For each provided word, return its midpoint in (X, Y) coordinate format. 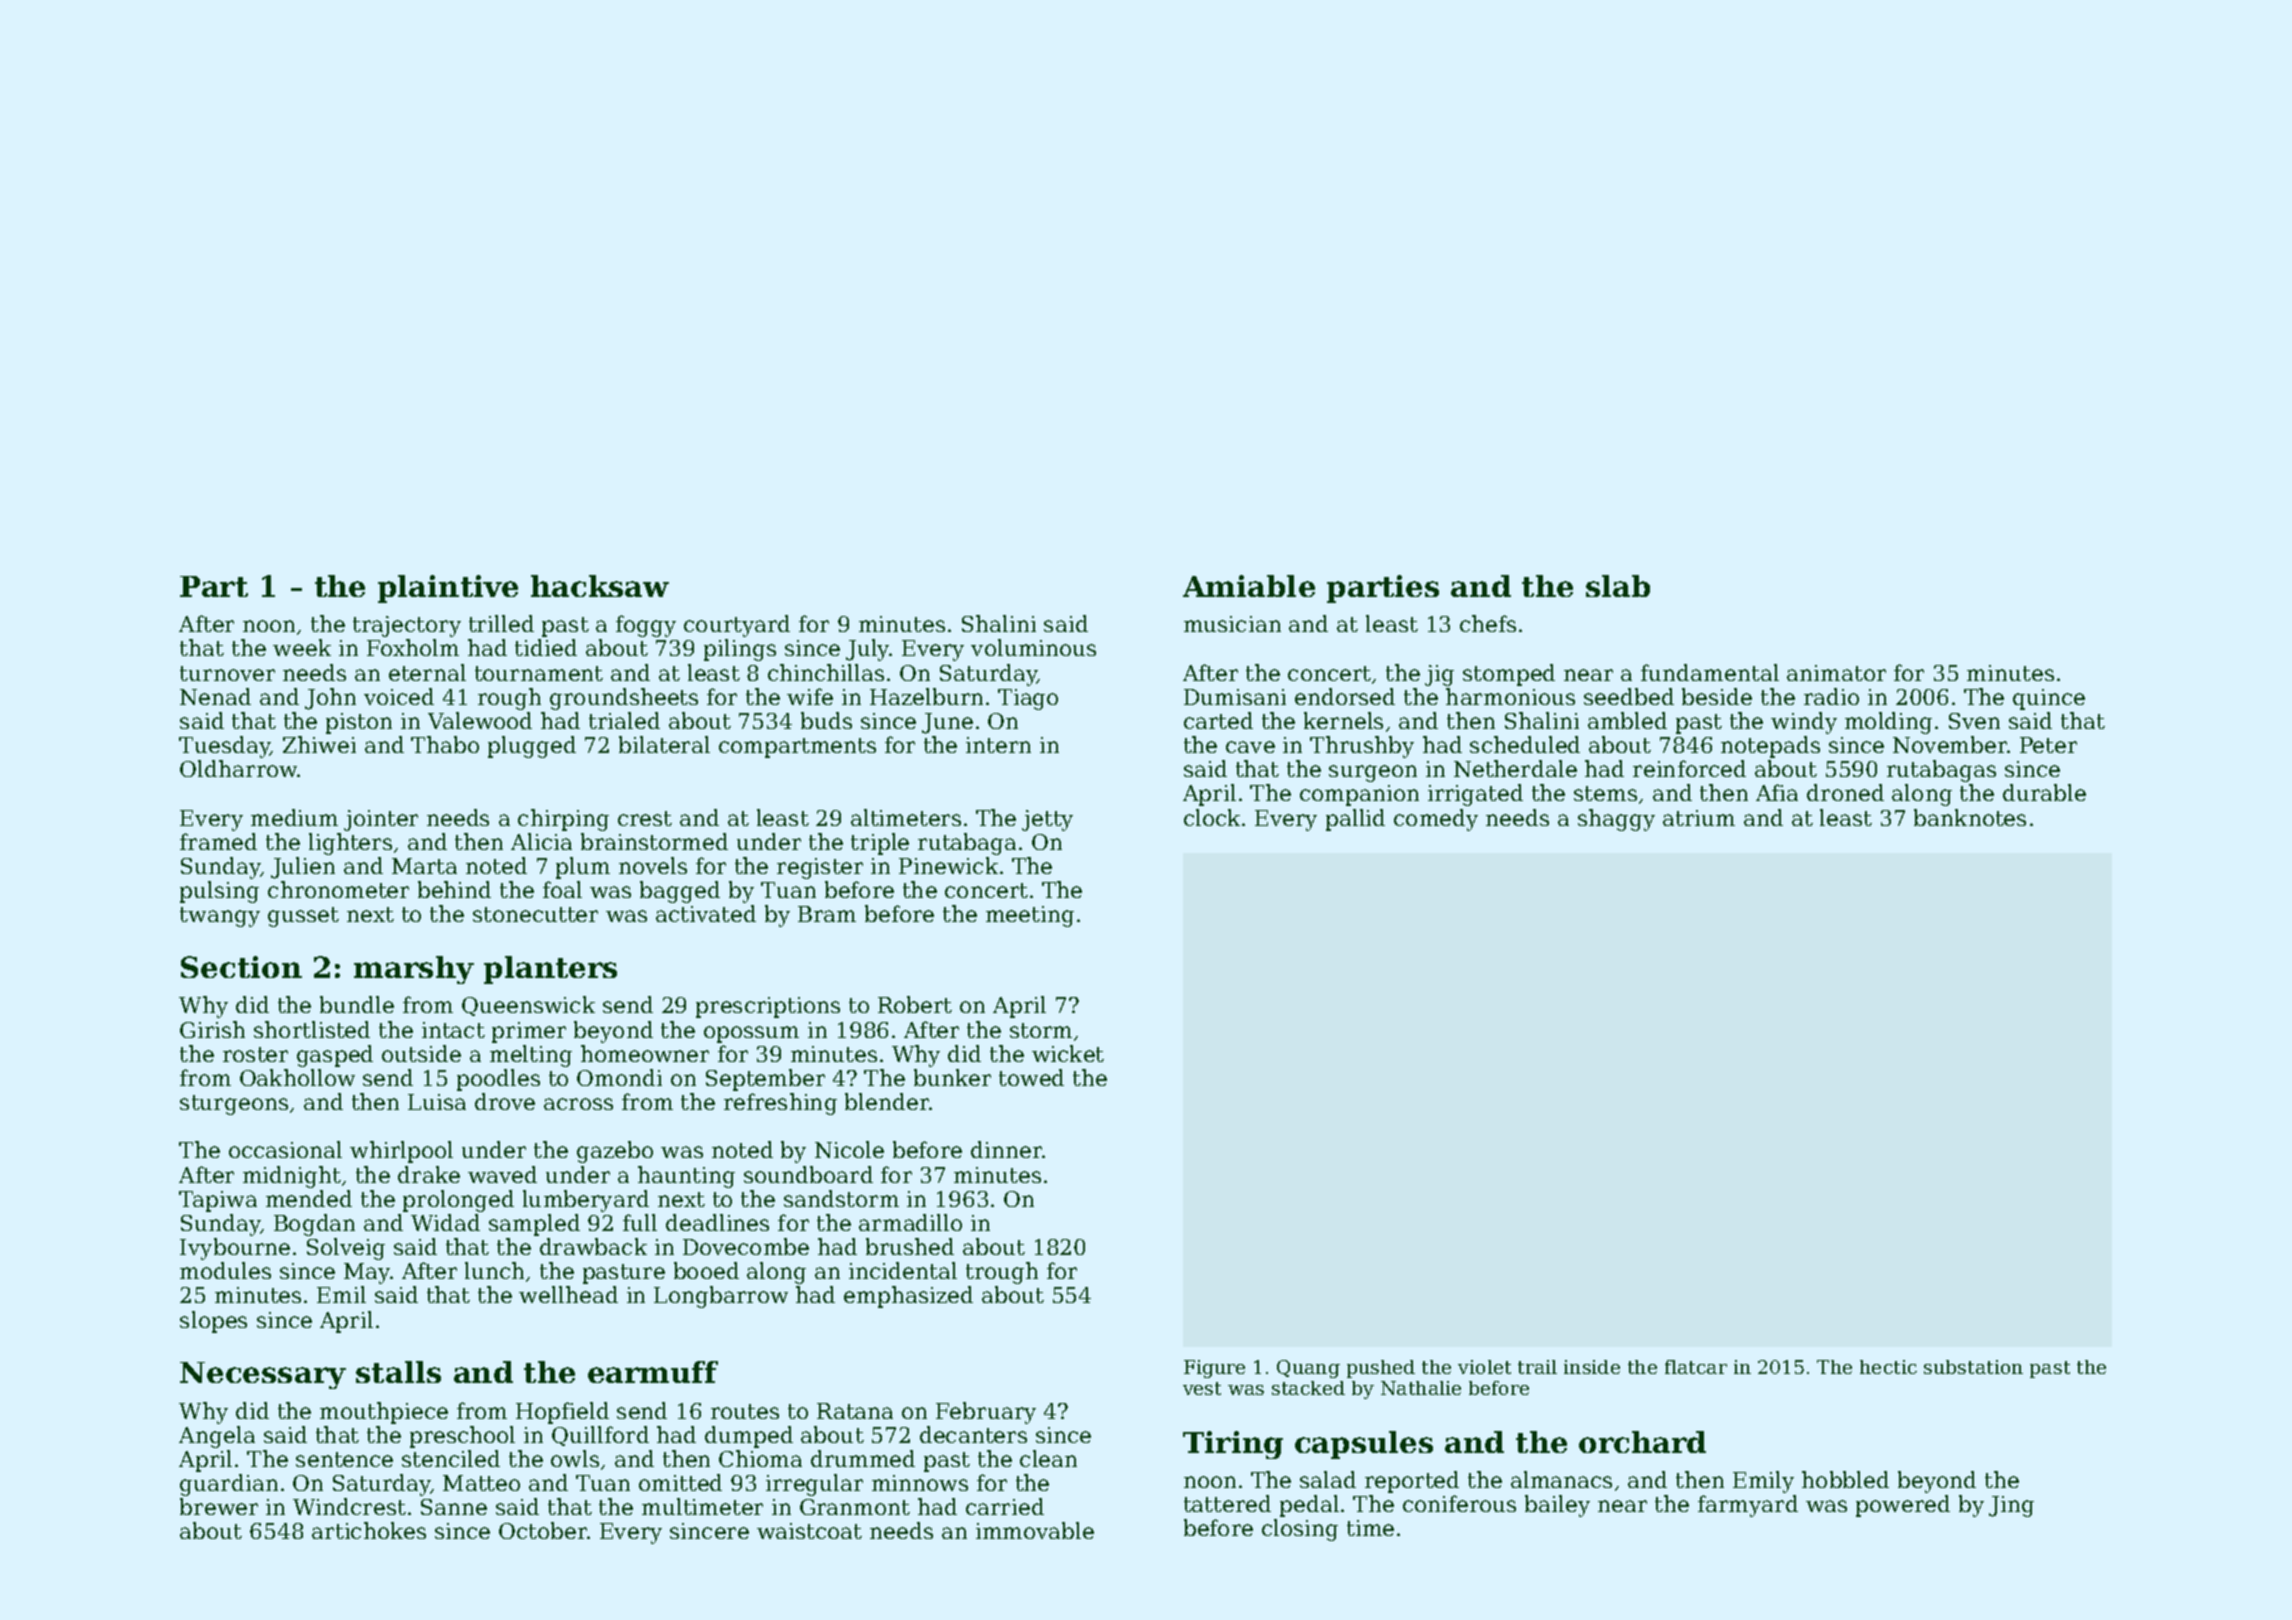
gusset (303, 917)
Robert (915, 1004)
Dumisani (1235, 697)
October (543, 1530)
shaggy (1616, 820)
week (302, 647)
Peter (2048, 745)
